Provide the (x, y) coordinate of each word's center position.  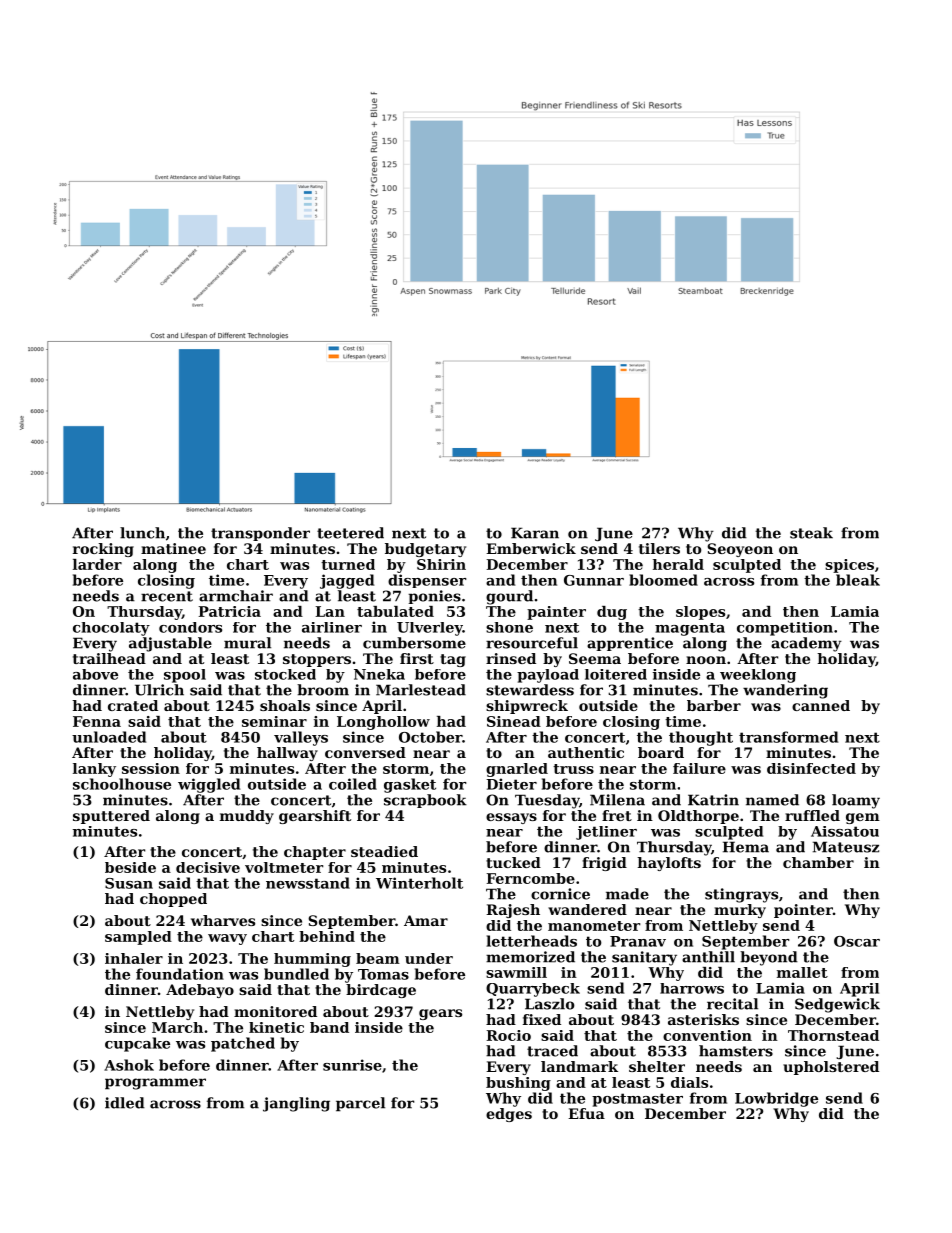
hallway (287, 754)
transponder (260, 534)
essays (511, 818)
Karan (535, 533)
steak (811, 533)
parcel (360, 1104)
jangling (296, 1104)
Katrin (713, 800)
